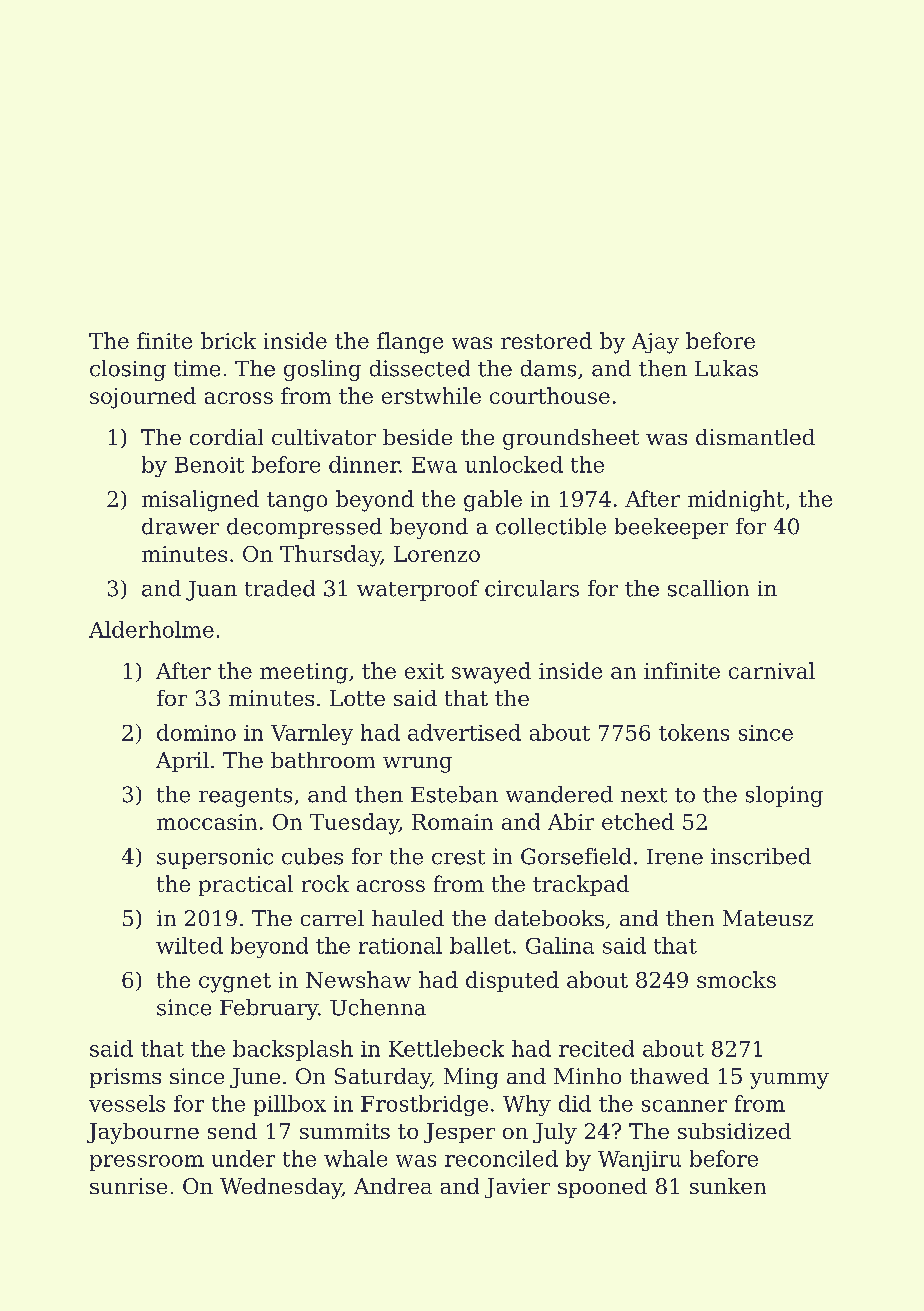  What do you see at coordinates (245, 797) in the screenshot?
I see `reagents` at bounding box center [245, 797].
